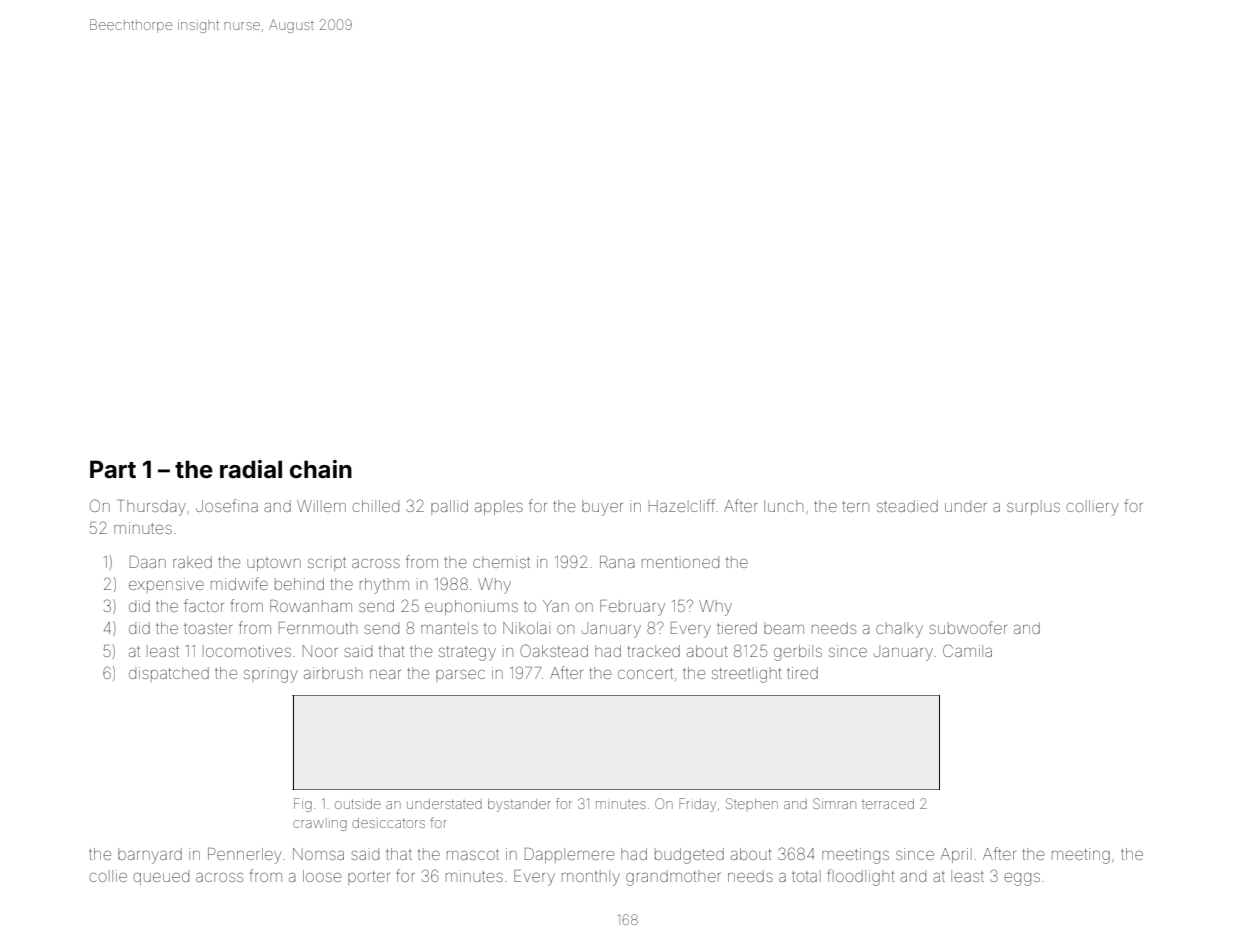 This screenshot has width=1233, height=952. What do you see at coordinates (632, 608) in the screenshot?
I see `February` at bounding box center [632, 608].
